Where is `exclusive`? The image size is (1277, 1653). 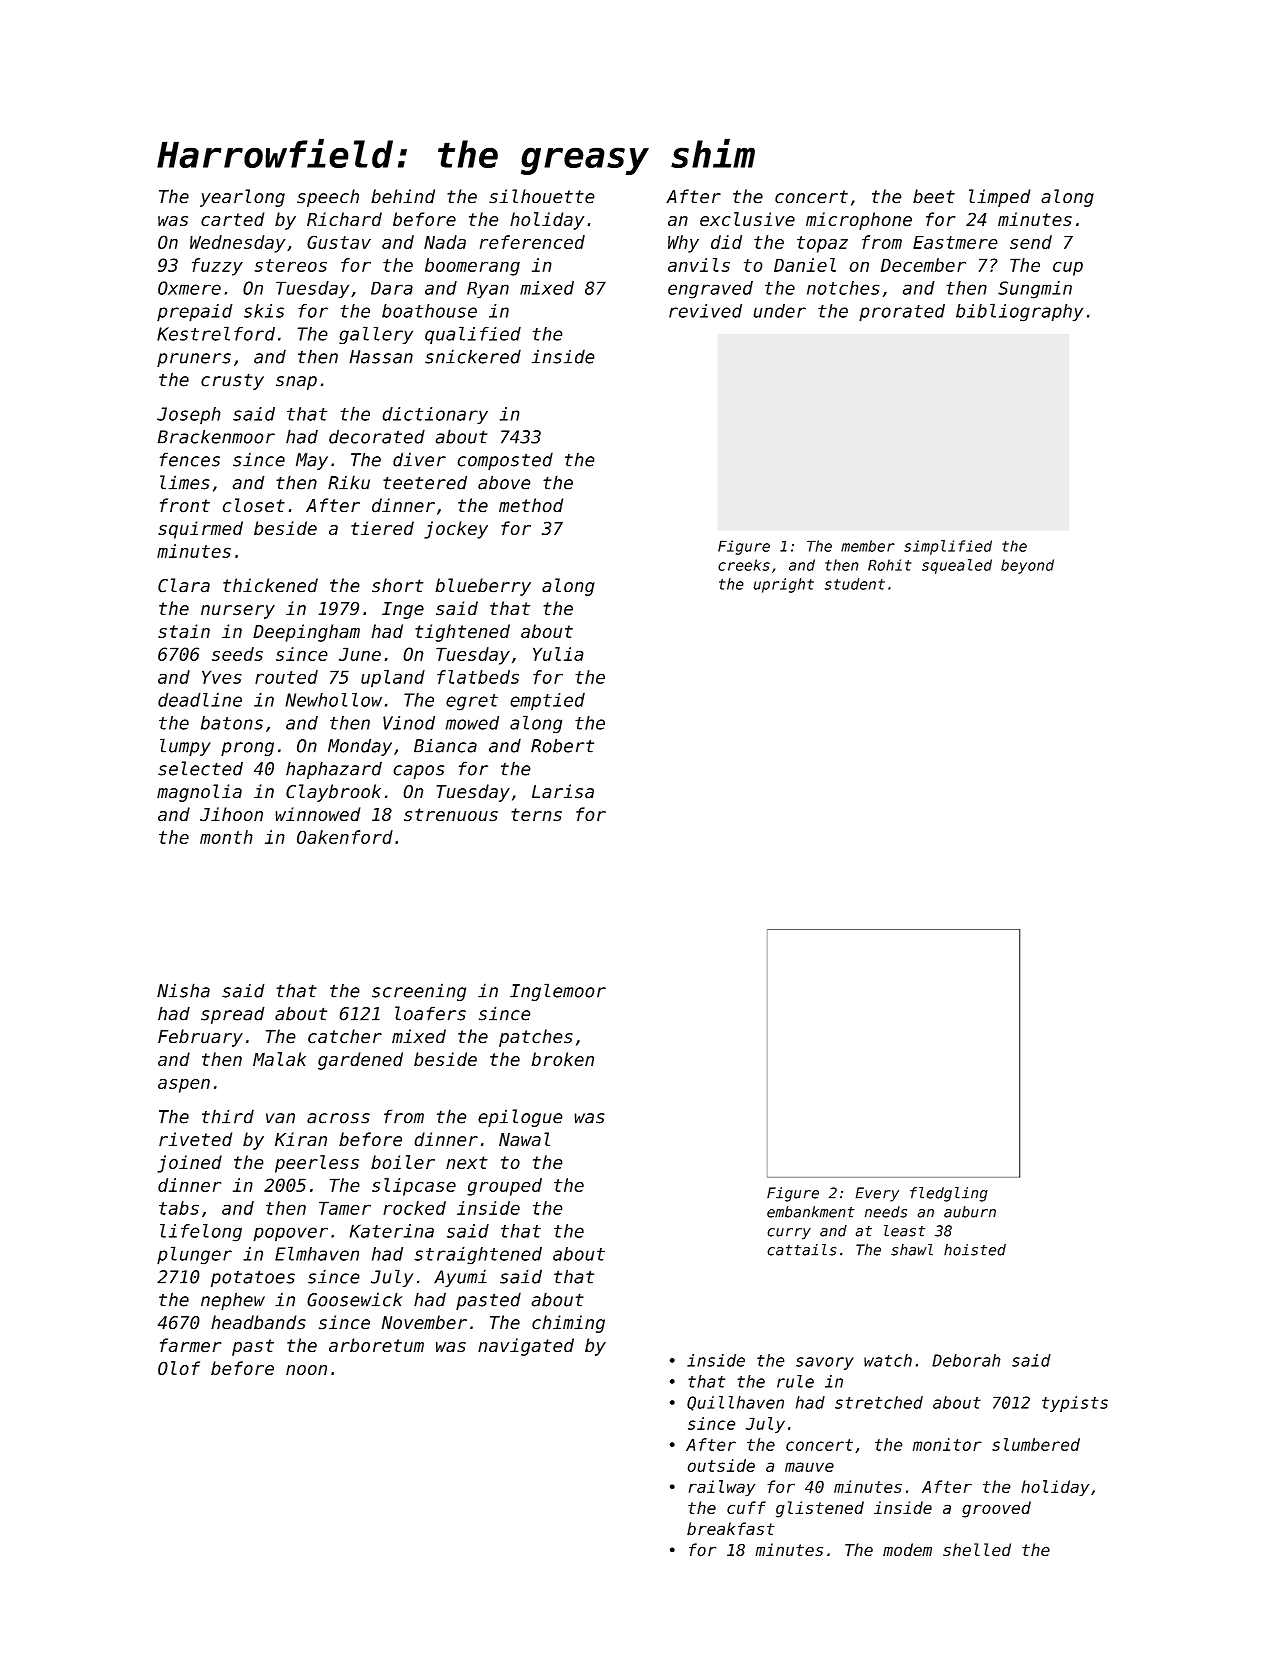 exclusive is located at coordinates (747, 219).
